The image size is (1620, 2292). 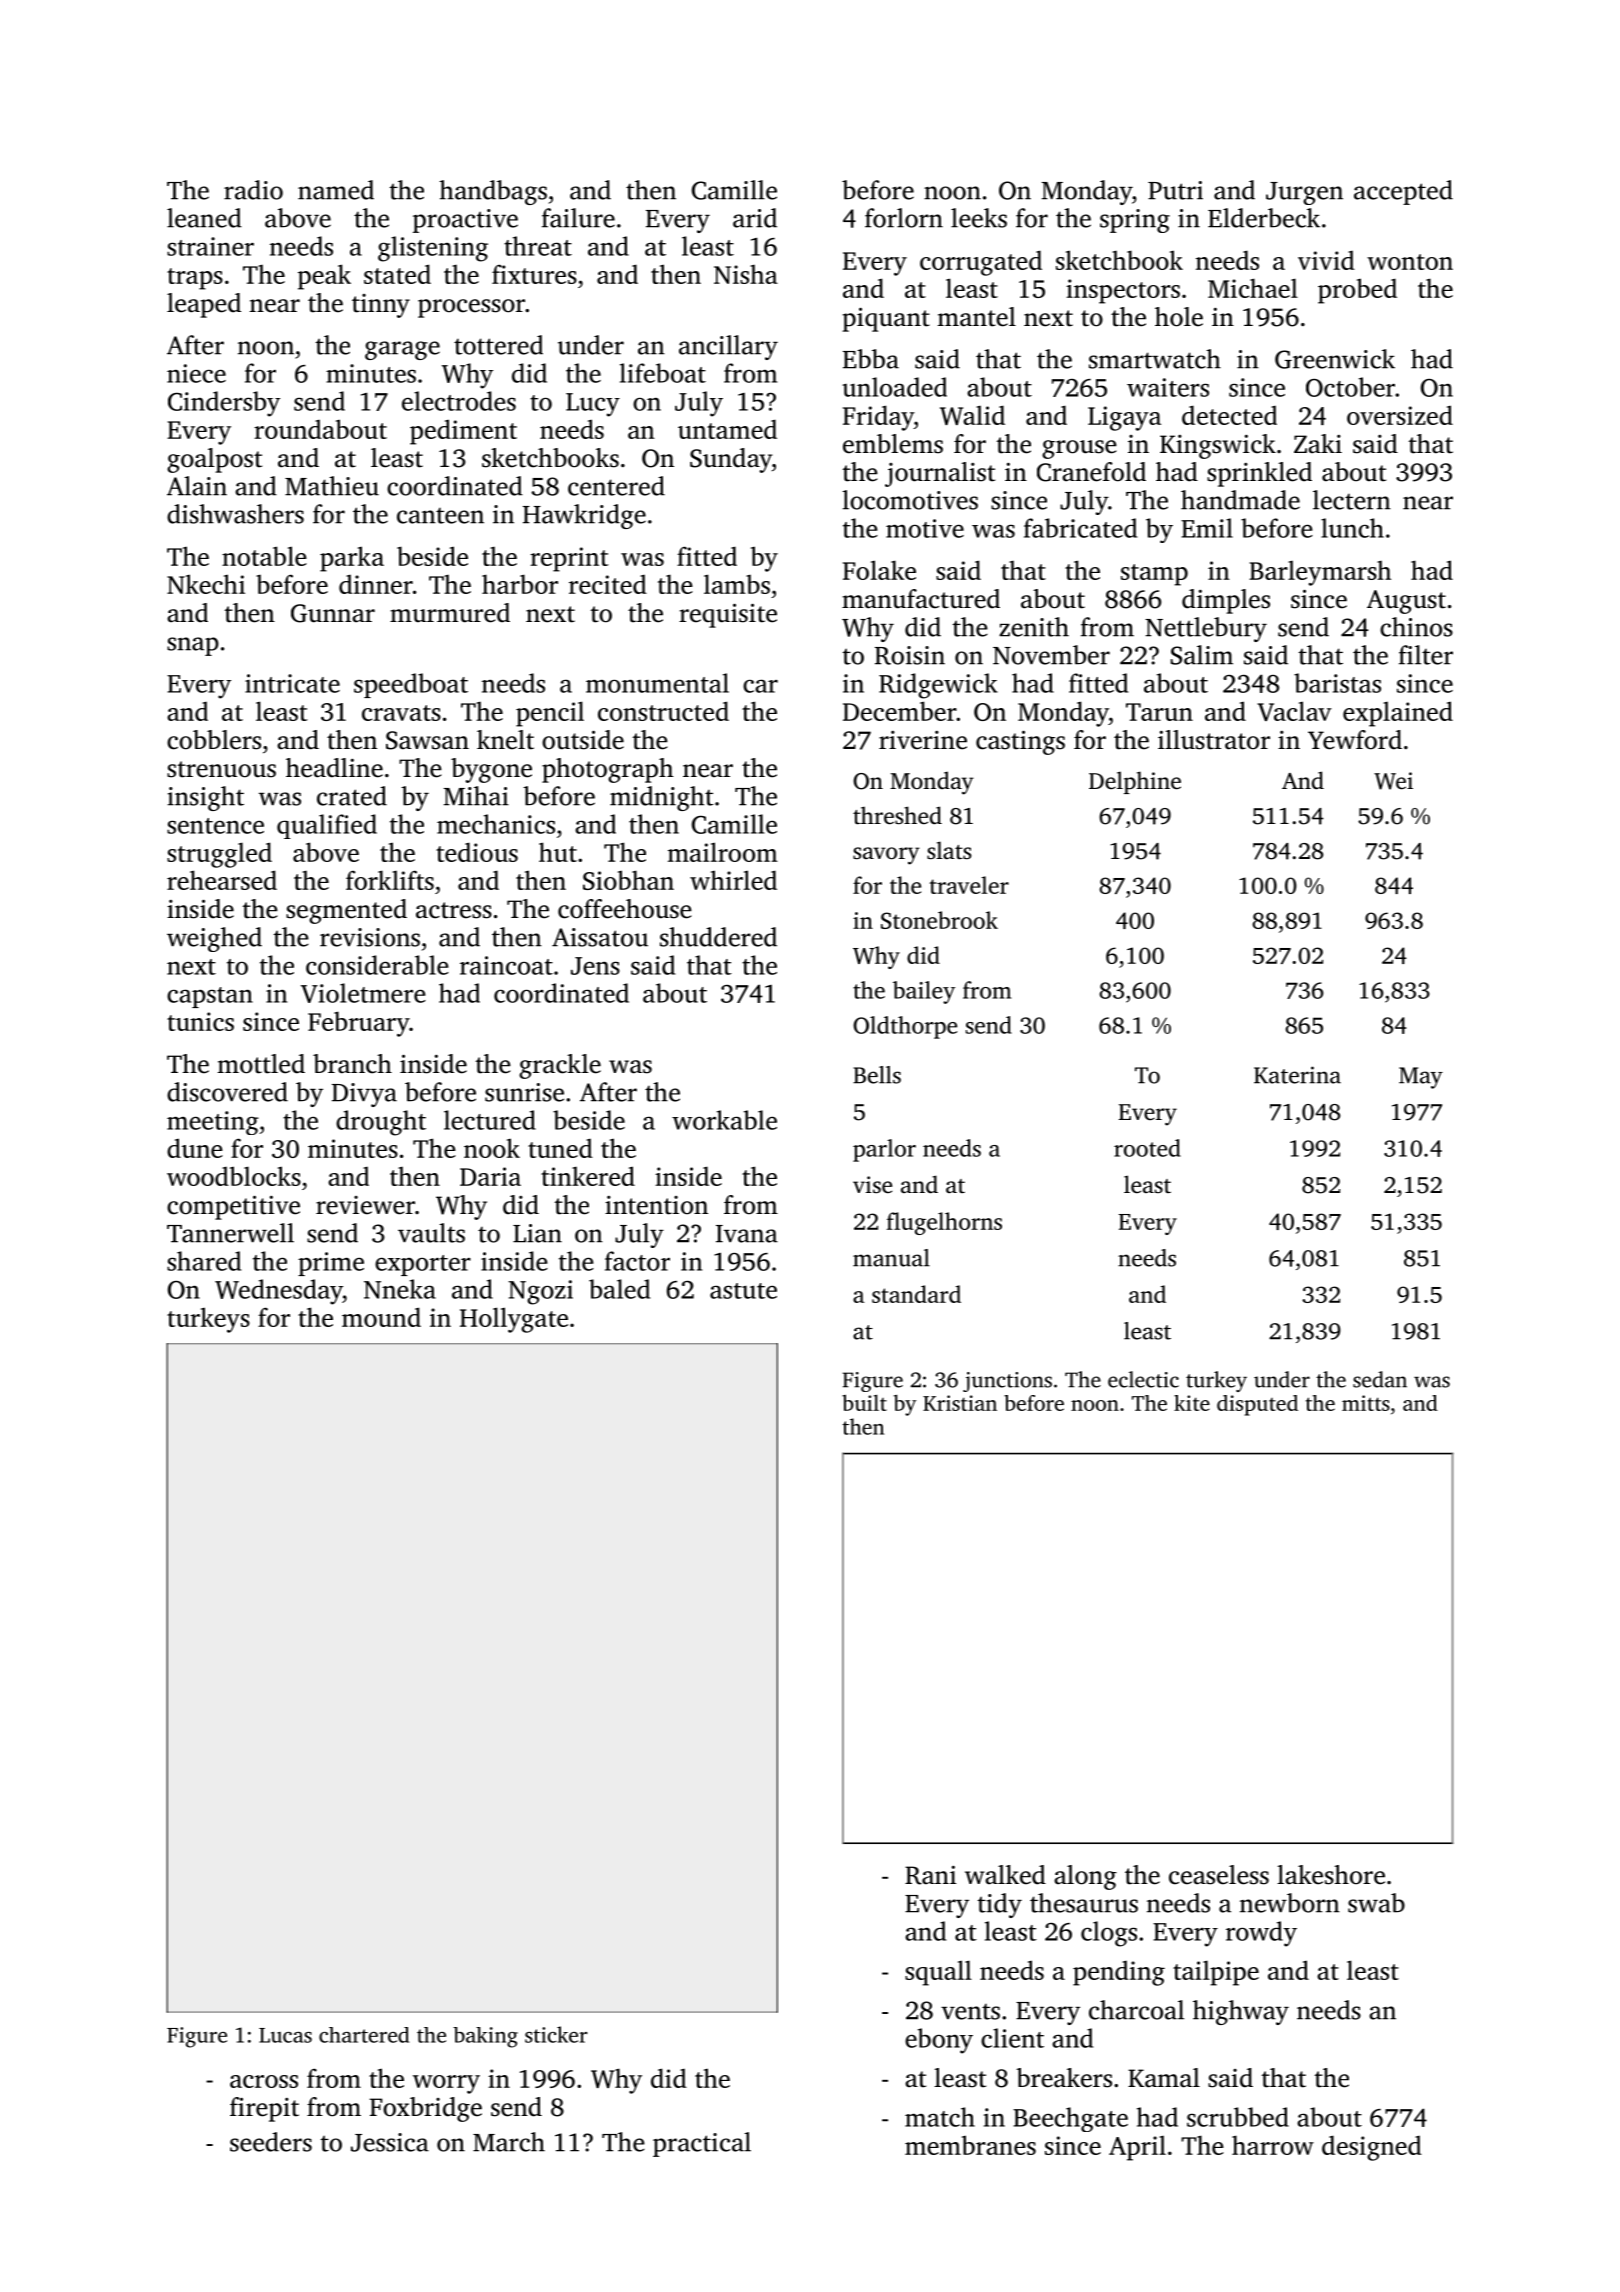 What do you see at coordinates (214, 939) in the page?
I see `weighed` at bounding box center [214, 939].
